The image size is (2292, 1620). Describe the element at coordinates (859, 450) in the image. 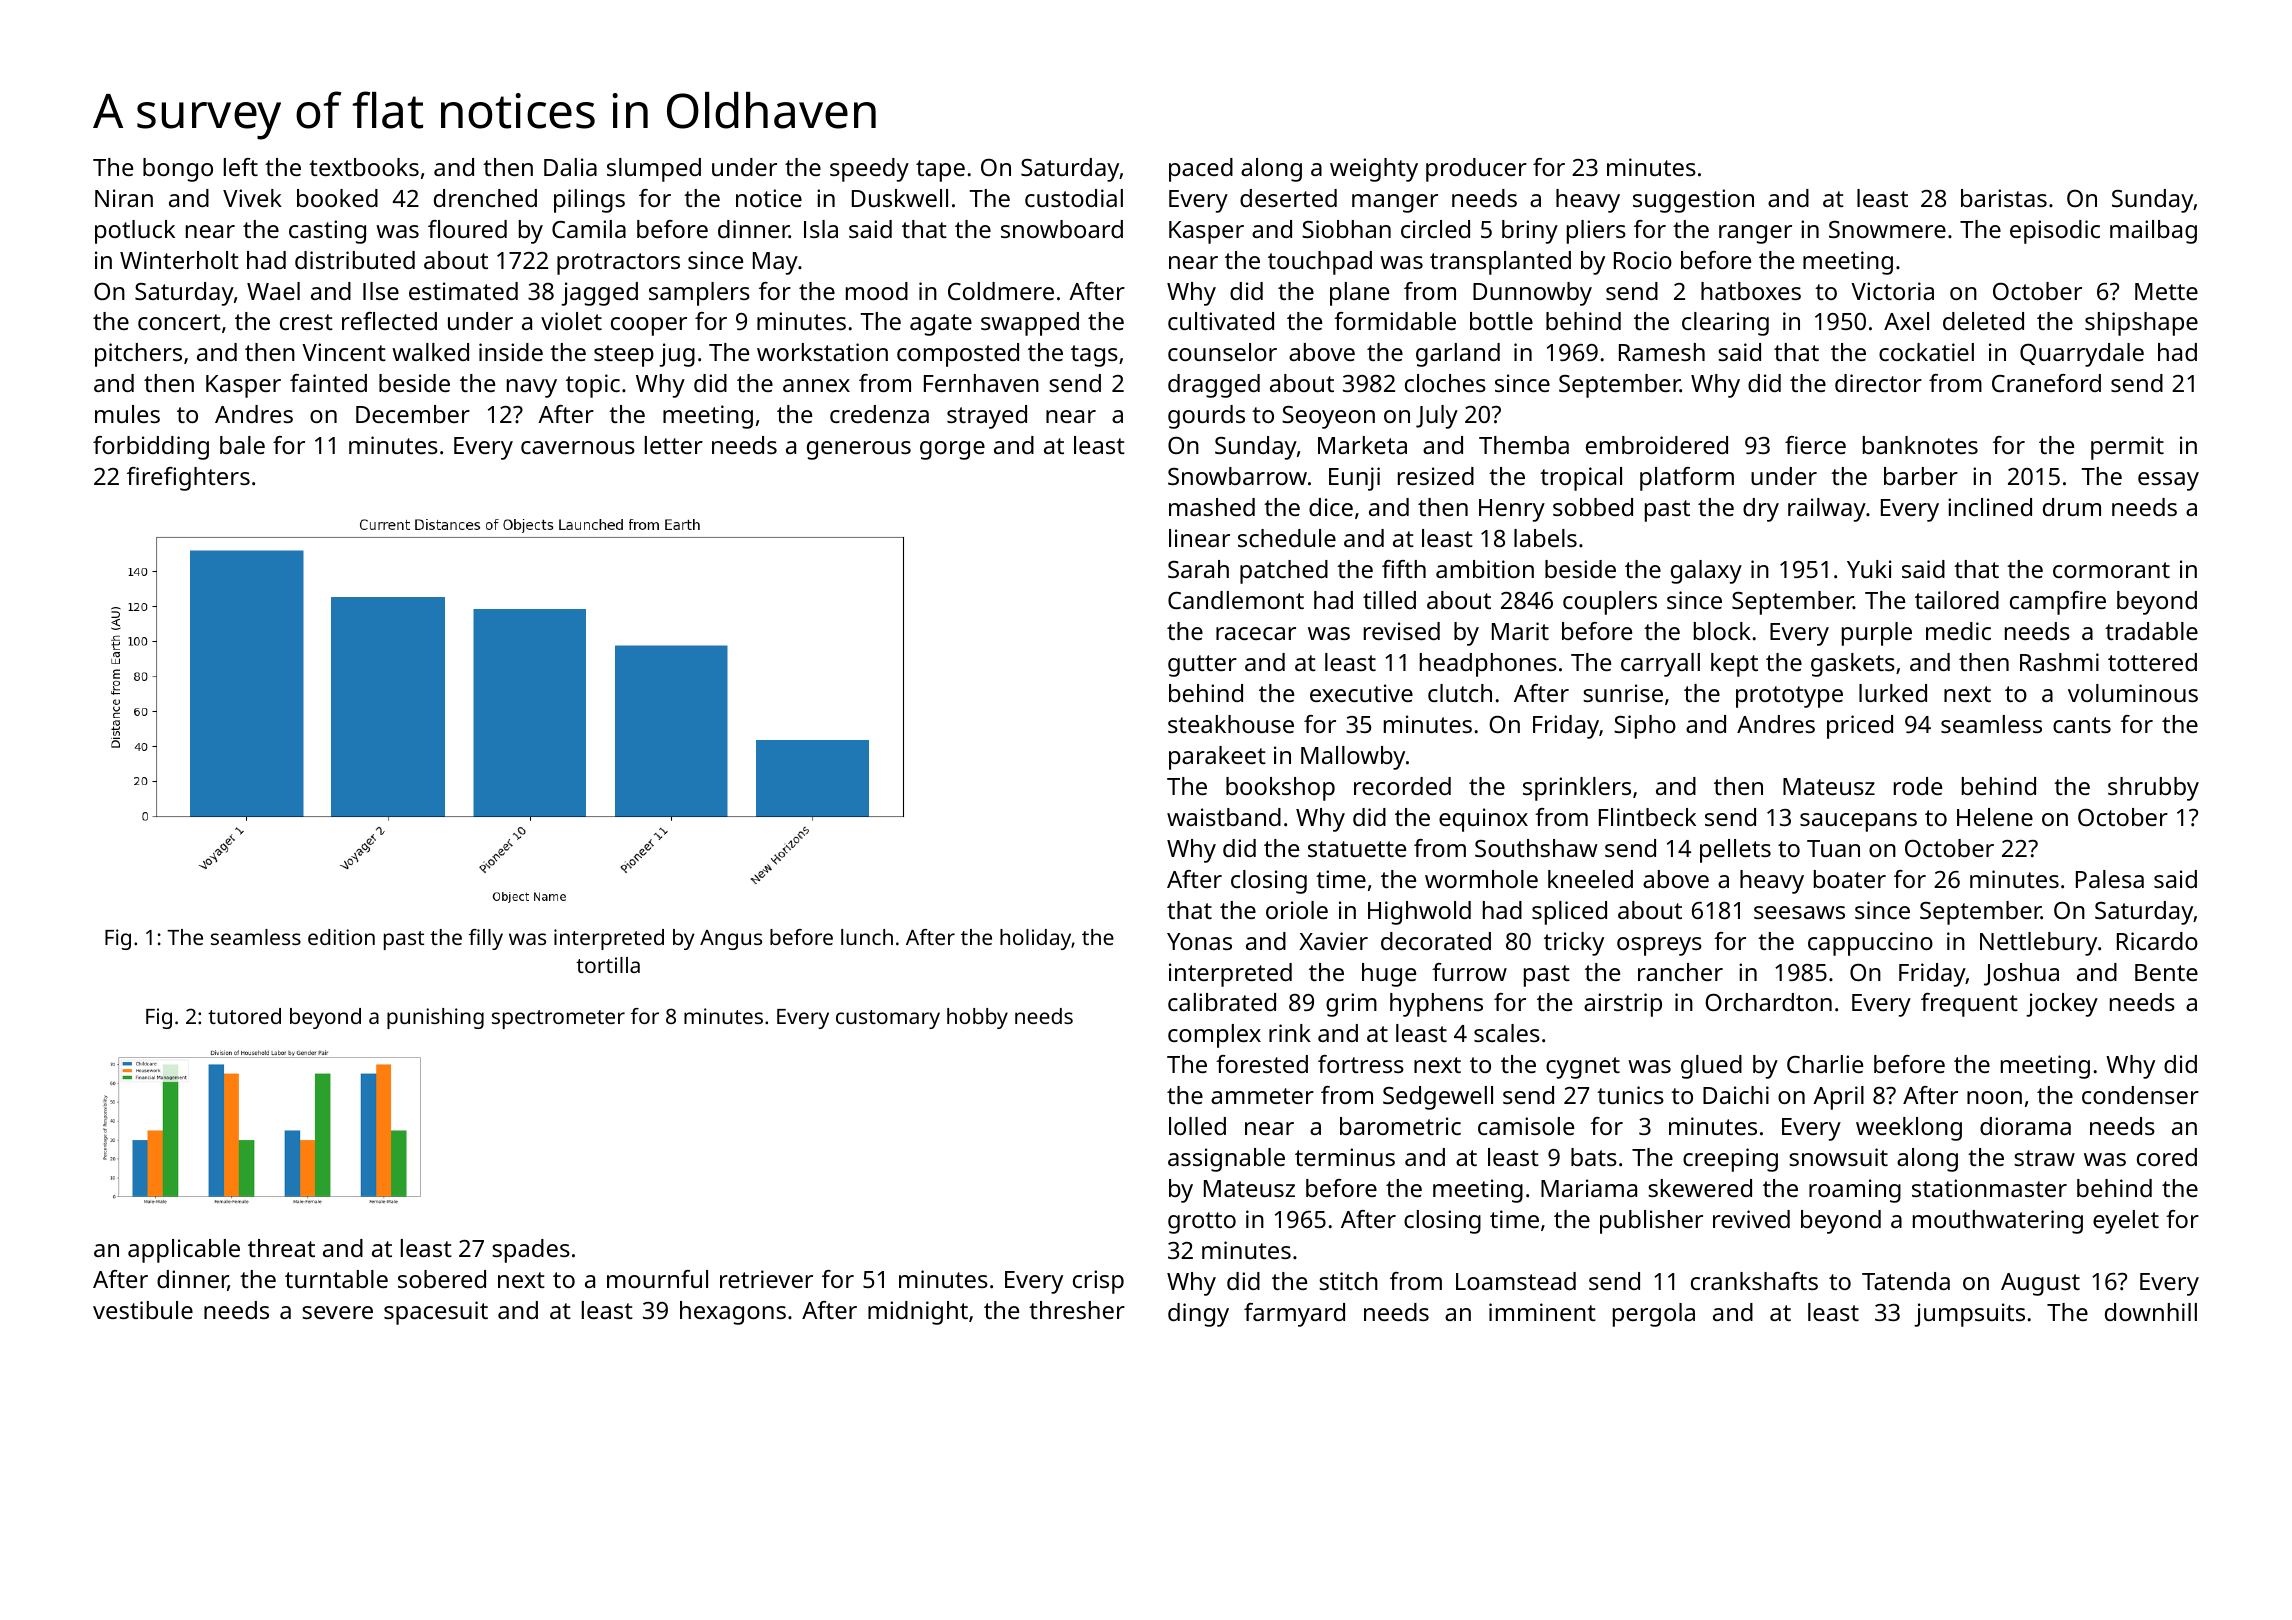

I see `generous` at that location.
